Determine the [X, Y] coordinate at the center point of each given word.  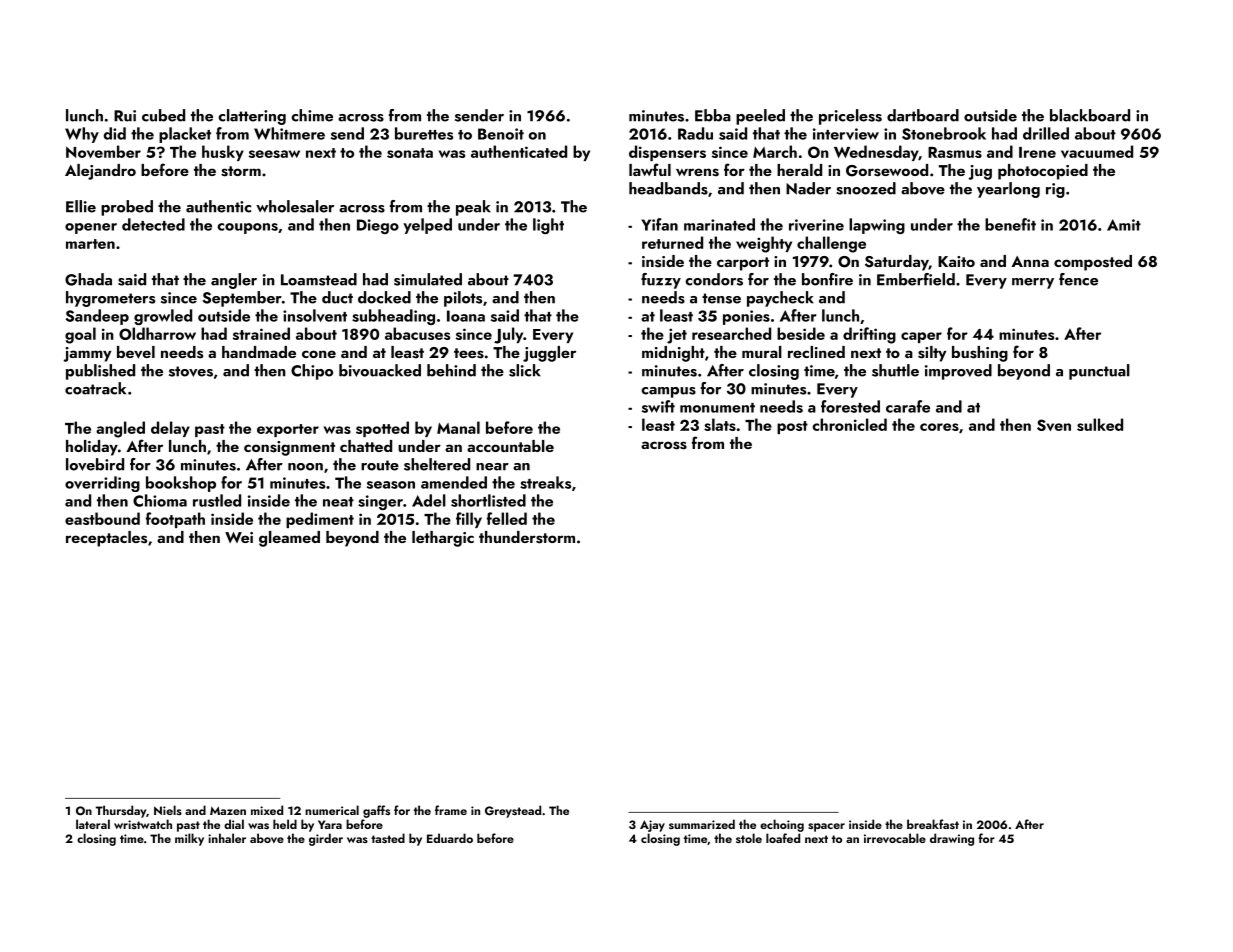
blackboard [1090, 115]
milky [189, 839]
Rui [125, 116]
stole [749, 838]
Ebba [713, 115]
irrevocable [895, 838]
